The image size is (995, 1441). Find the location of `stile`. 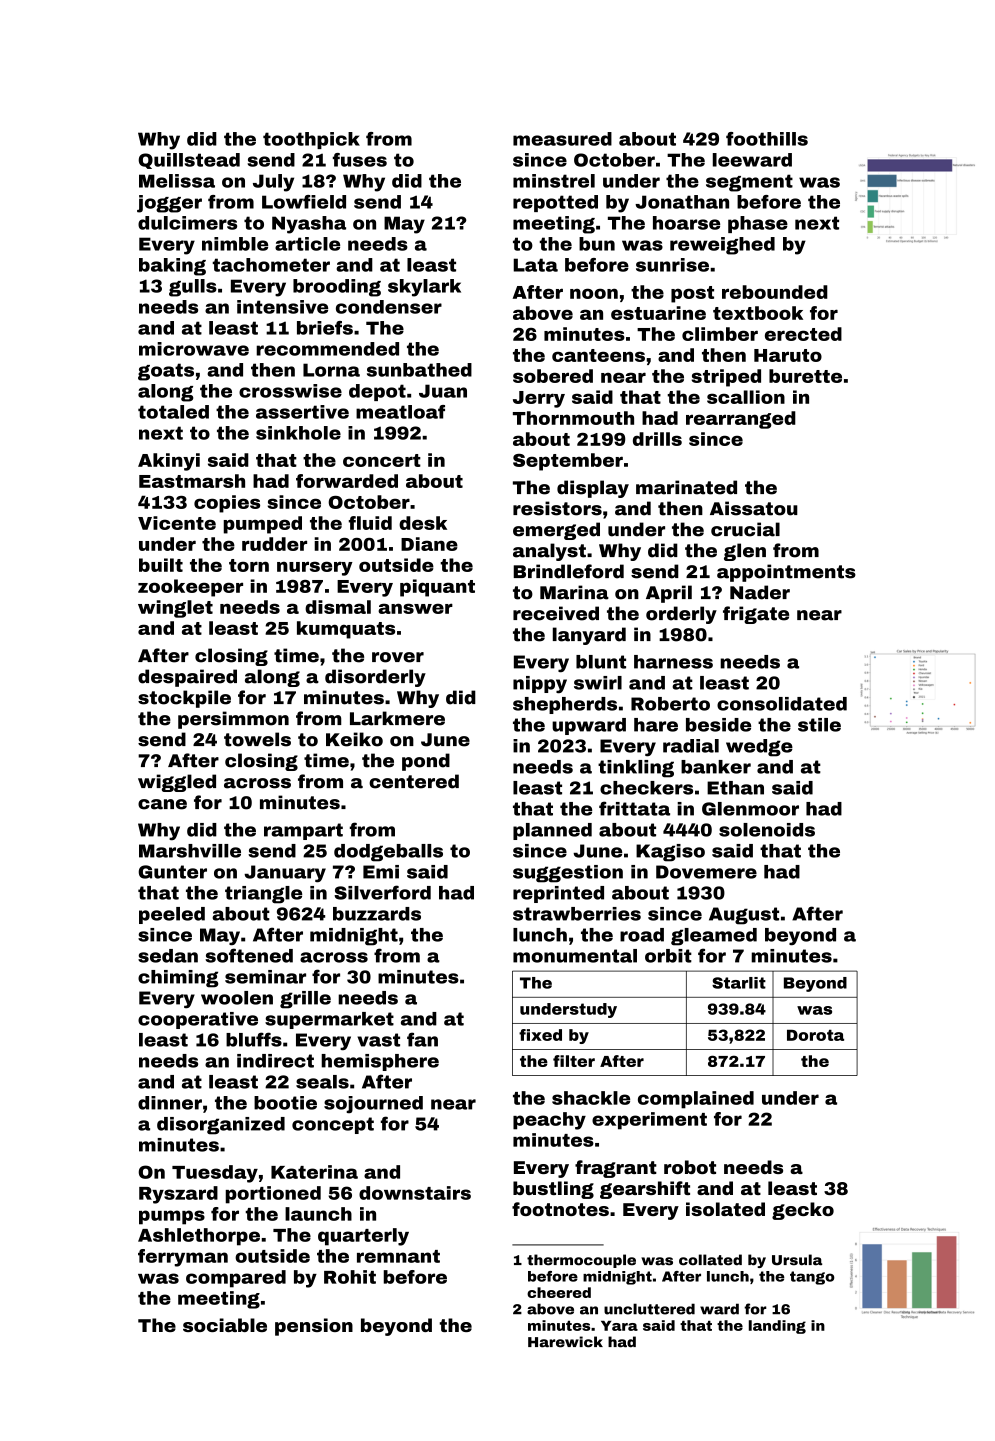

stile is located at coordinates (819, 725).
